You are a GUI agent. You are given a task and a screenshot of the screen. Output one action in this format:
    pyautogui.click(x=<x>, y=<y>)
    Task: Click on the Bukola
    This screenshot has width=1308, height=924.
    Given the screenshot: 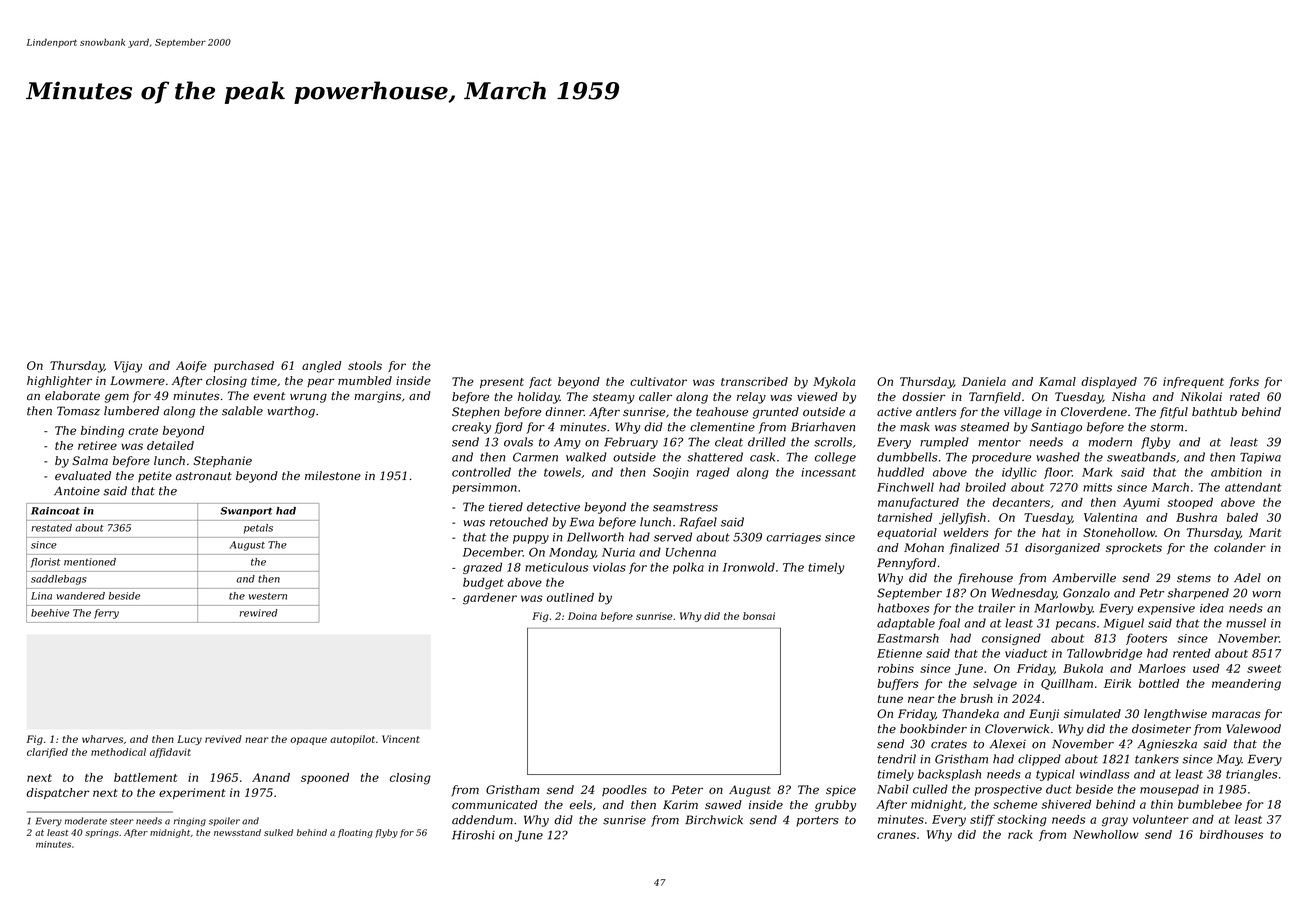 What is the action you would take?
    pyautogui.click(x=1083, y=668)
